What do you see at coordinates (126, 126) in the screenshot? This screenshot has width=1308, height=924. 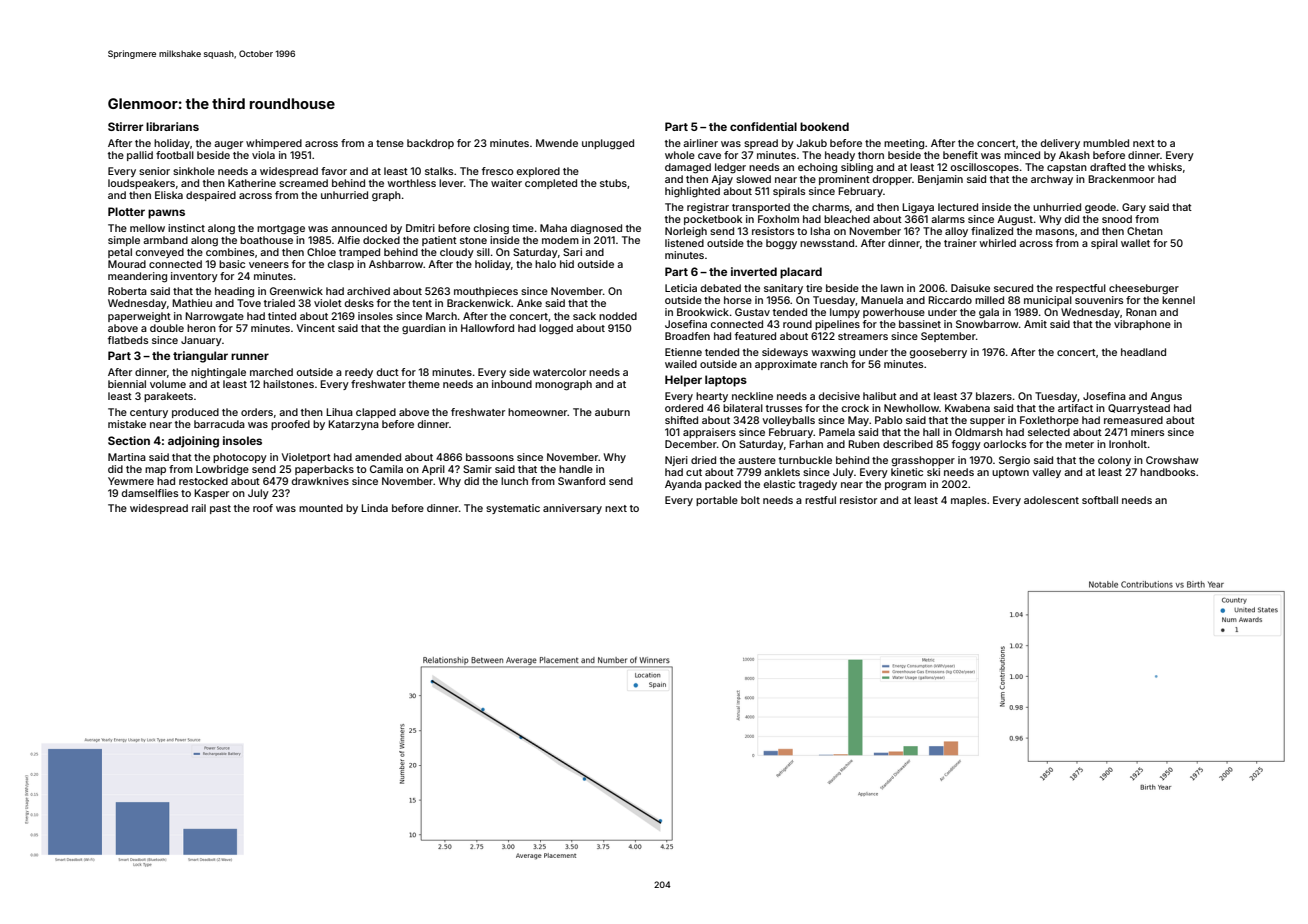 I see `Stirrer` at bounding box center [126, 126].
